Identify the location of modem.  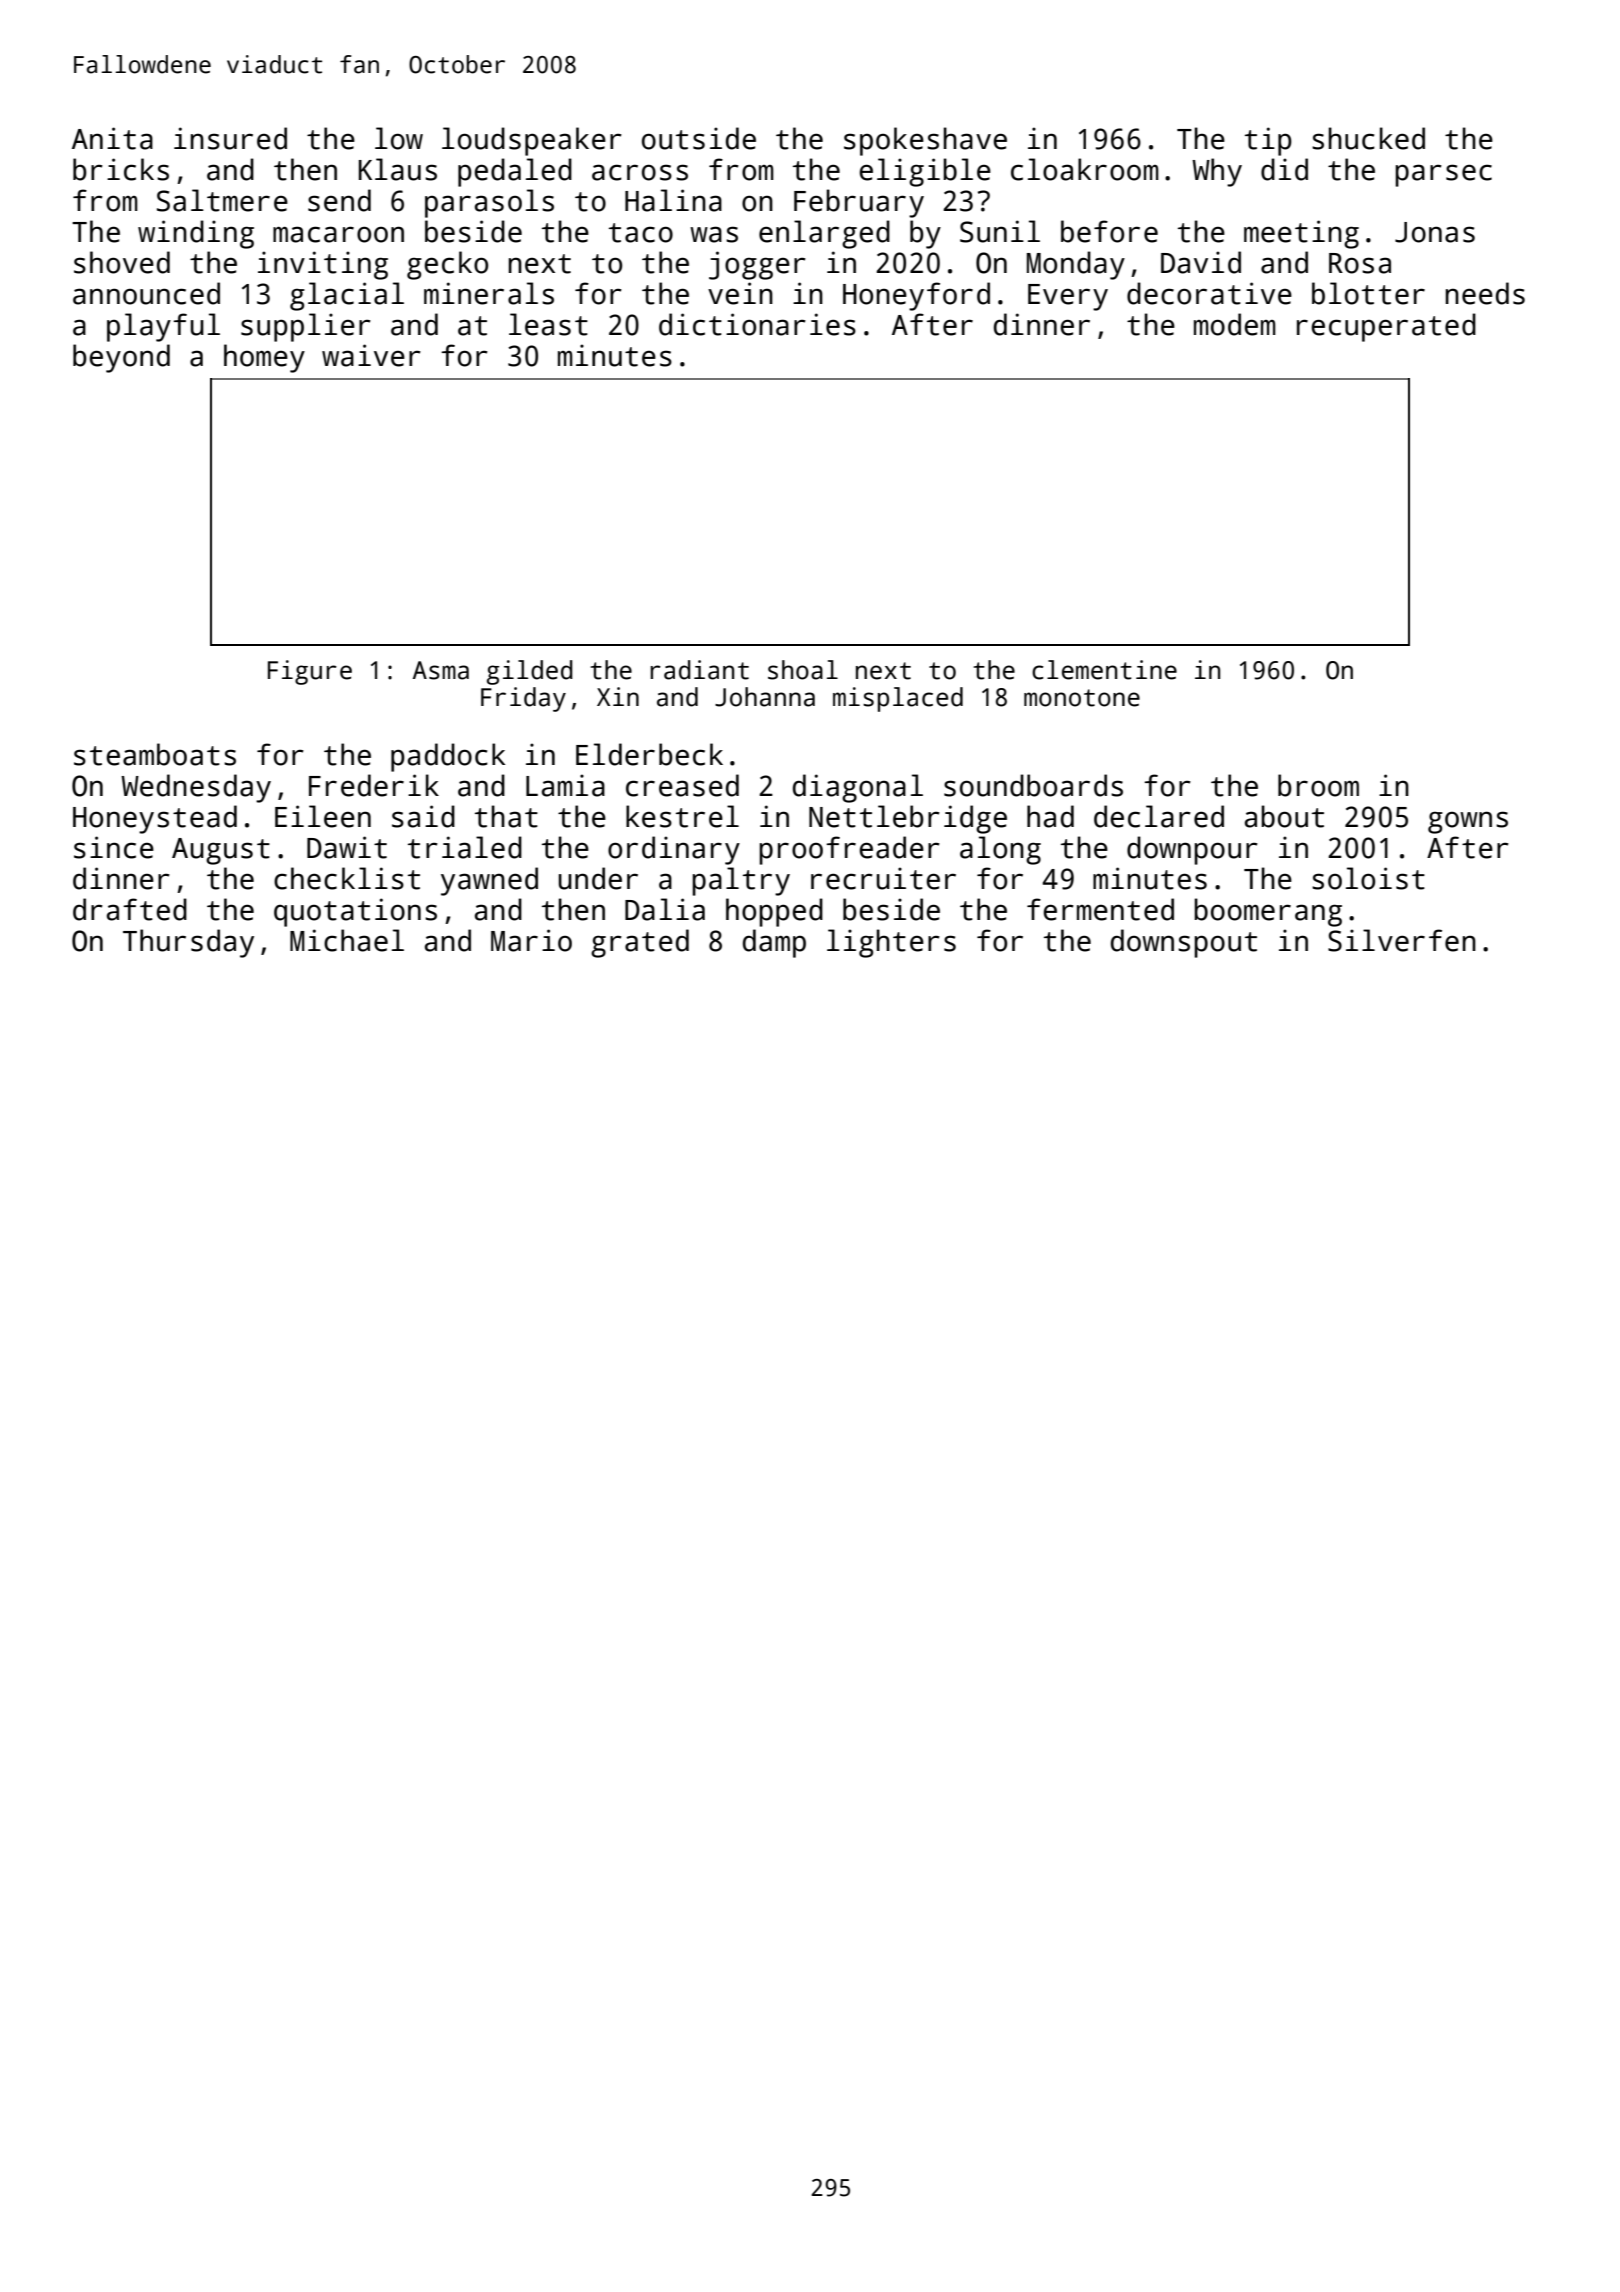
(1235, 324).
